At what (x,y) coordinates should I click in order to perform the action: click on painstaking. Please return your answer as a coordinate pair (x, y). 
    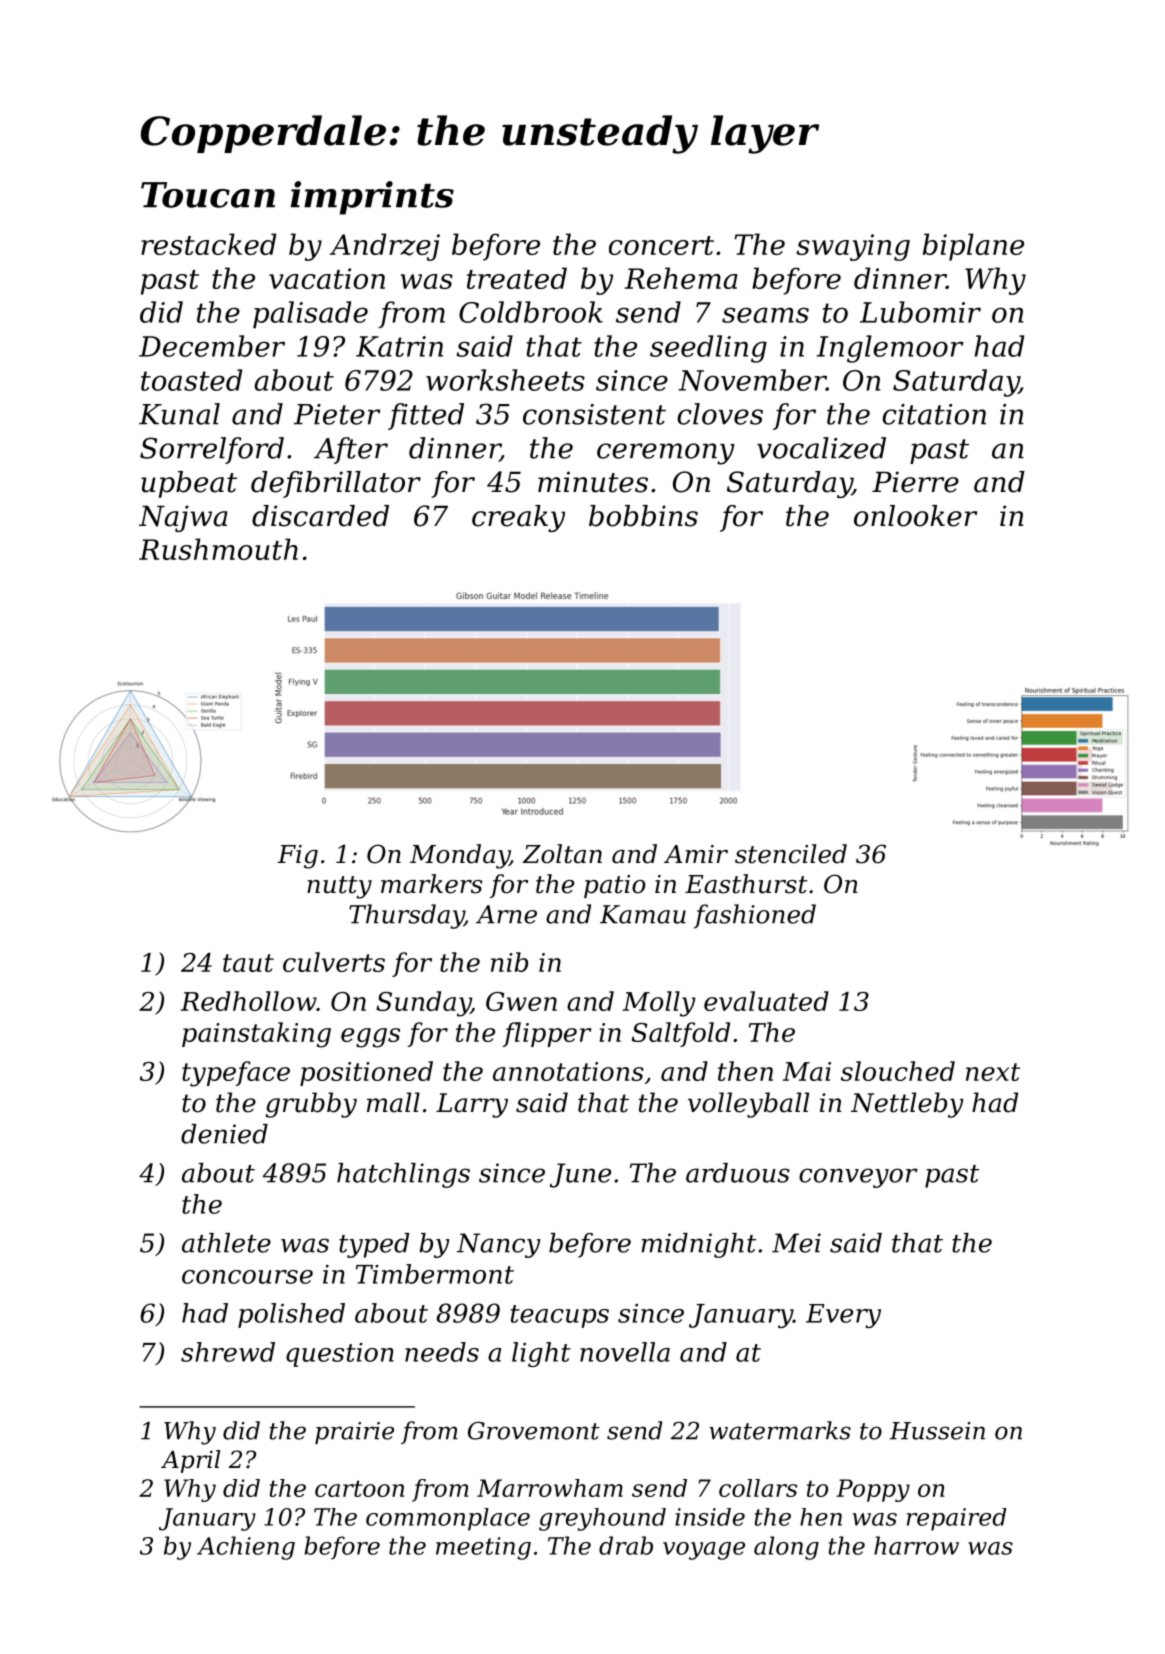
    Looking at the image, I should click on (256, 1035).
